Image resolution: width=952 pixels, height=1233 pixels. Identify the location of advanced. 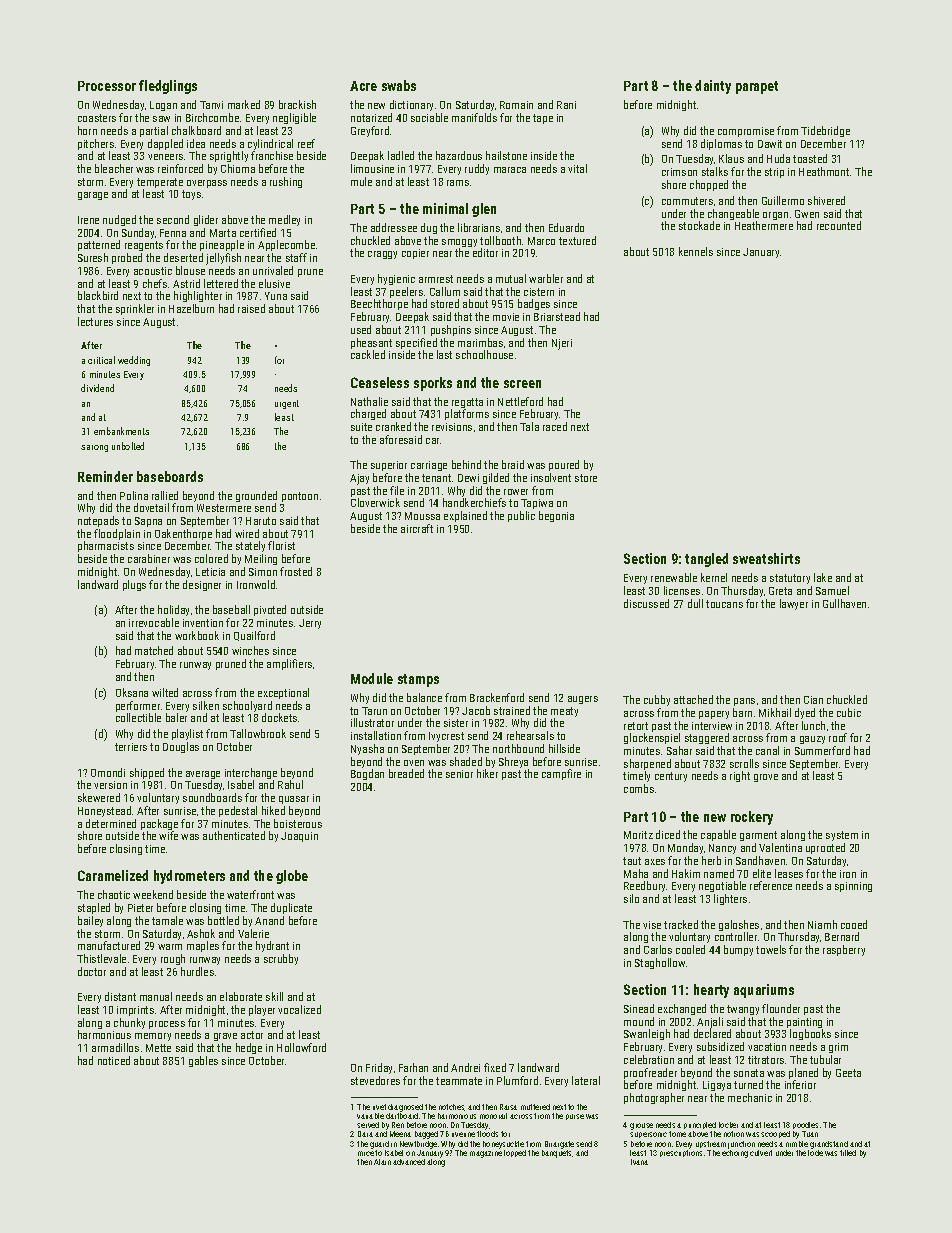
(409, 1162).
